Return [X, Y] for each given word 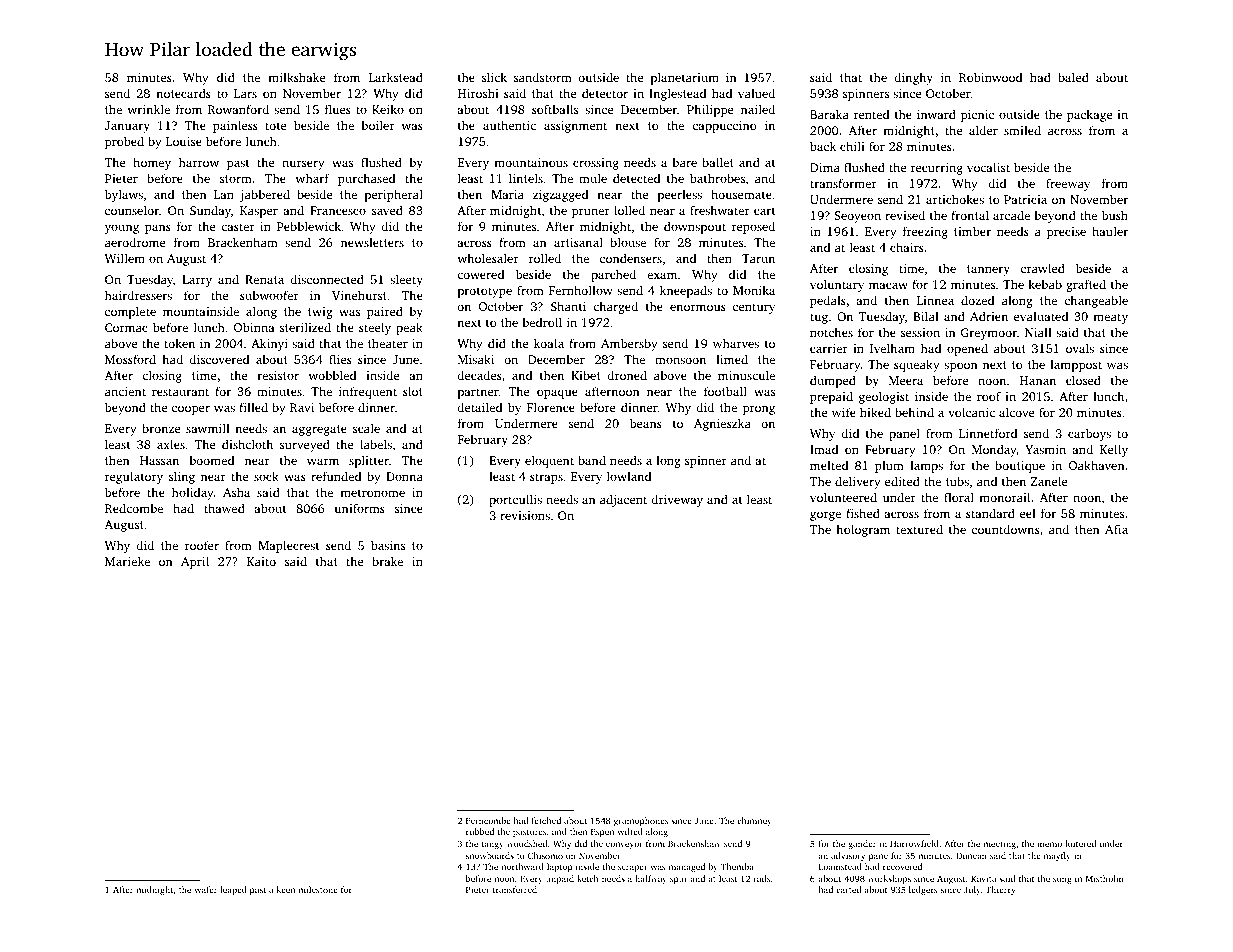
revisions [525, 515]
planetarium [684, 78]
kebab [1045, 284]
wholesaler [488, 258]
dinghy [913, 78]
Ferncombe [488, 820]
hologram [863, 530]
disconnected [327, 279]
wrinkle [149, 109]
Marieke [127, 561]
